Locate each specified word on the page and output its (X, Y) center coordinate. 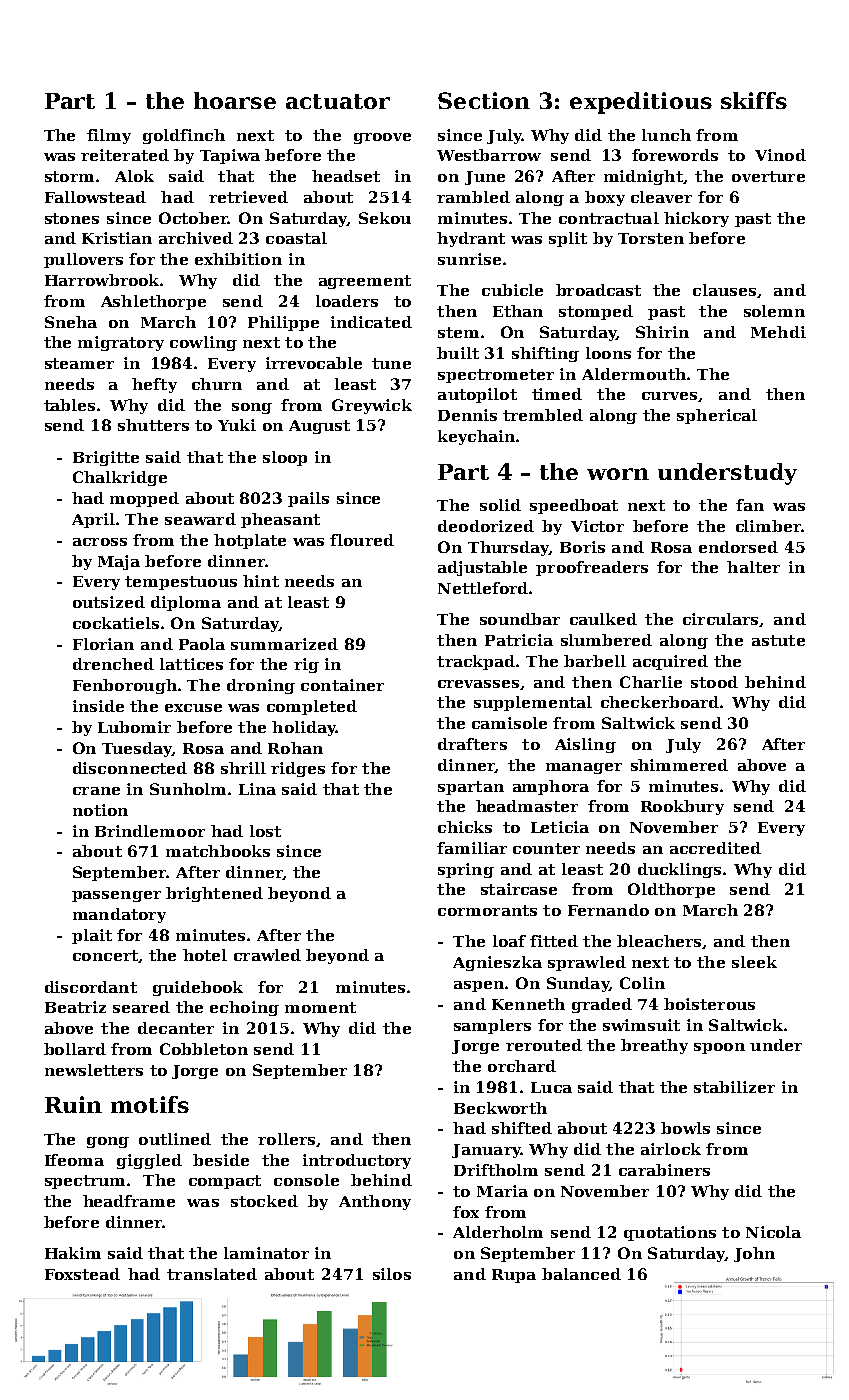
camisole (509, 723)
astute (778, 640)
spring (466, 870)
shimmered (679, 765)
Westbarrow (489, 155)
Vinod (780, 155)
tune (391, 363)
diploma (186, 603)
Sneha (71, 322)
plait (92, 936)
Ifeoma (74, 1160)
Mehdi (778, 332)
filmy (109, 136)
